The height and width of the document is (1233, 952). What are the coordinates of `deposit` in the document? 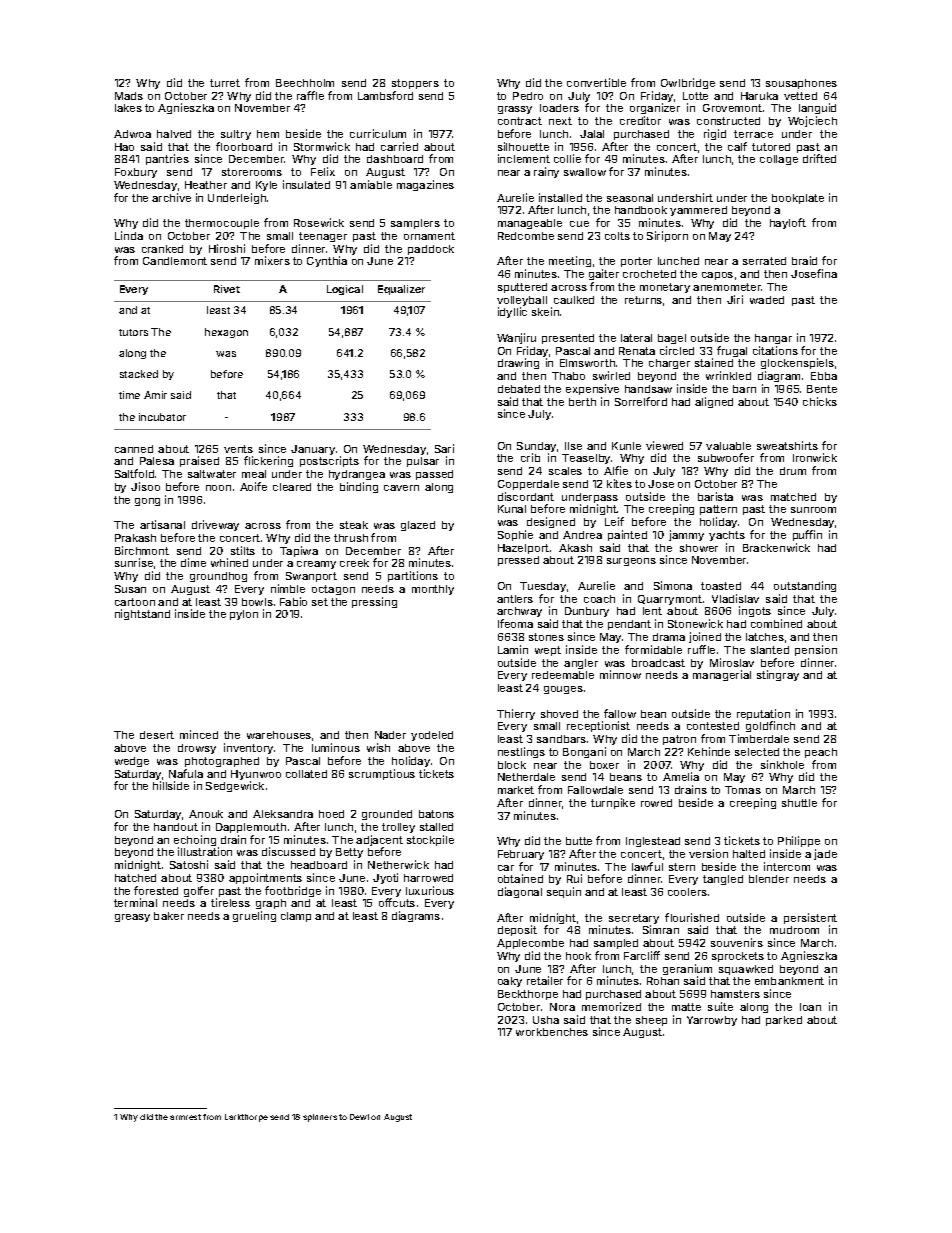 It's located at (517, 930).
